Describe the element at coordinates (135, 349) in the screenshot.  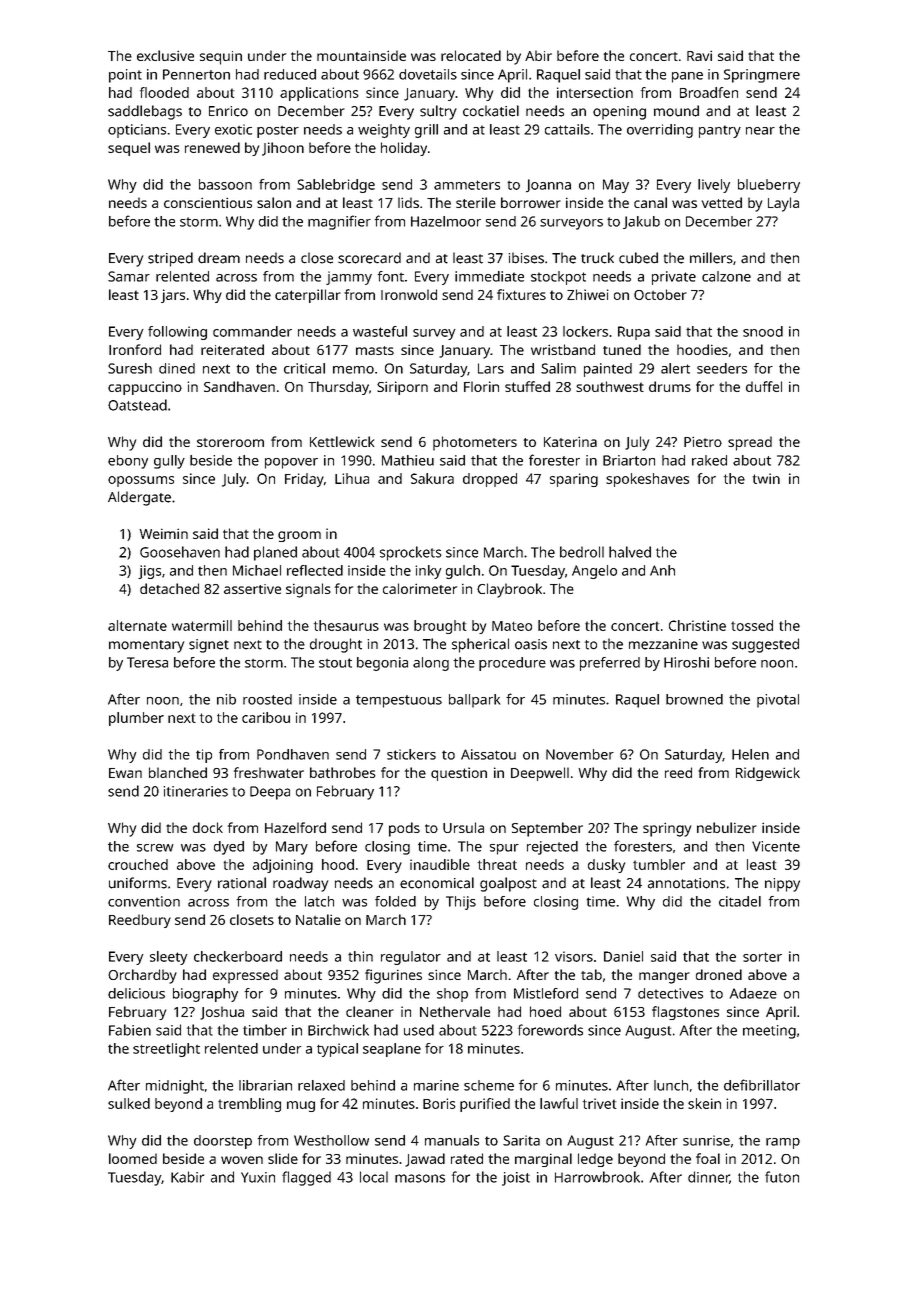
I see `Ironford` at that location.
